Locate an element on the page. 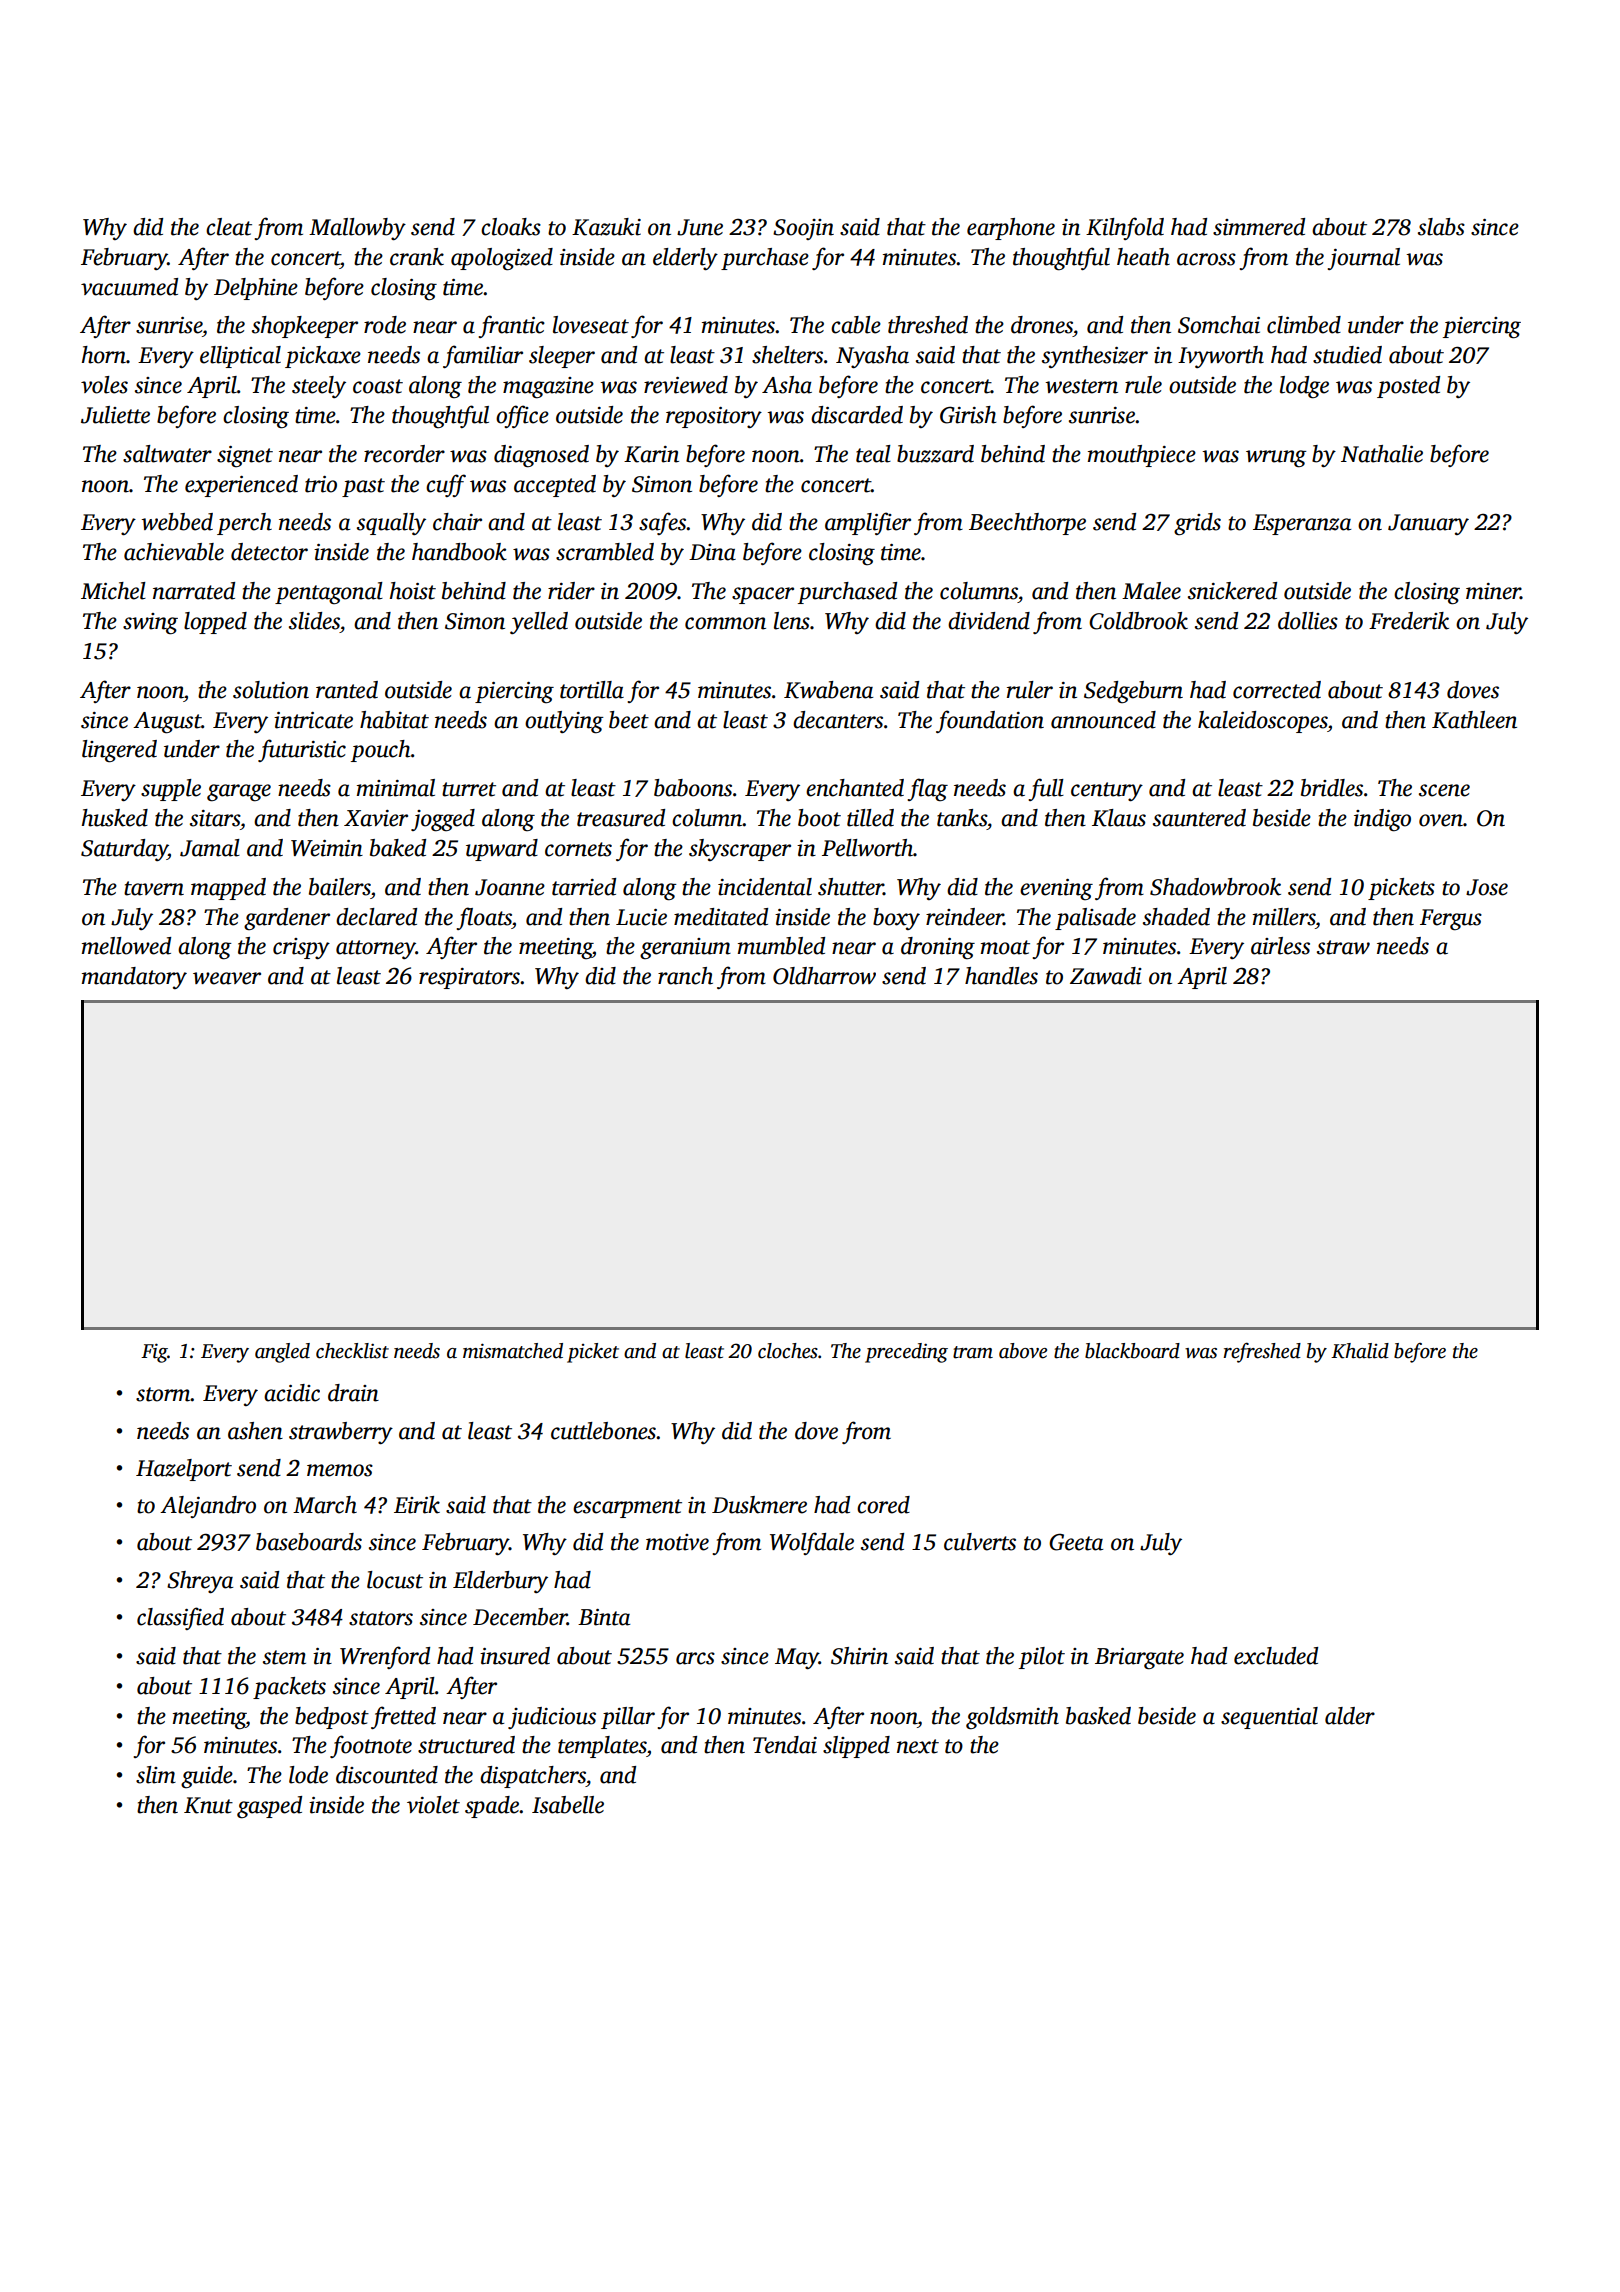 The width and height of the page is (1620, 2292). cleat is located at coordinates (229, 227).
